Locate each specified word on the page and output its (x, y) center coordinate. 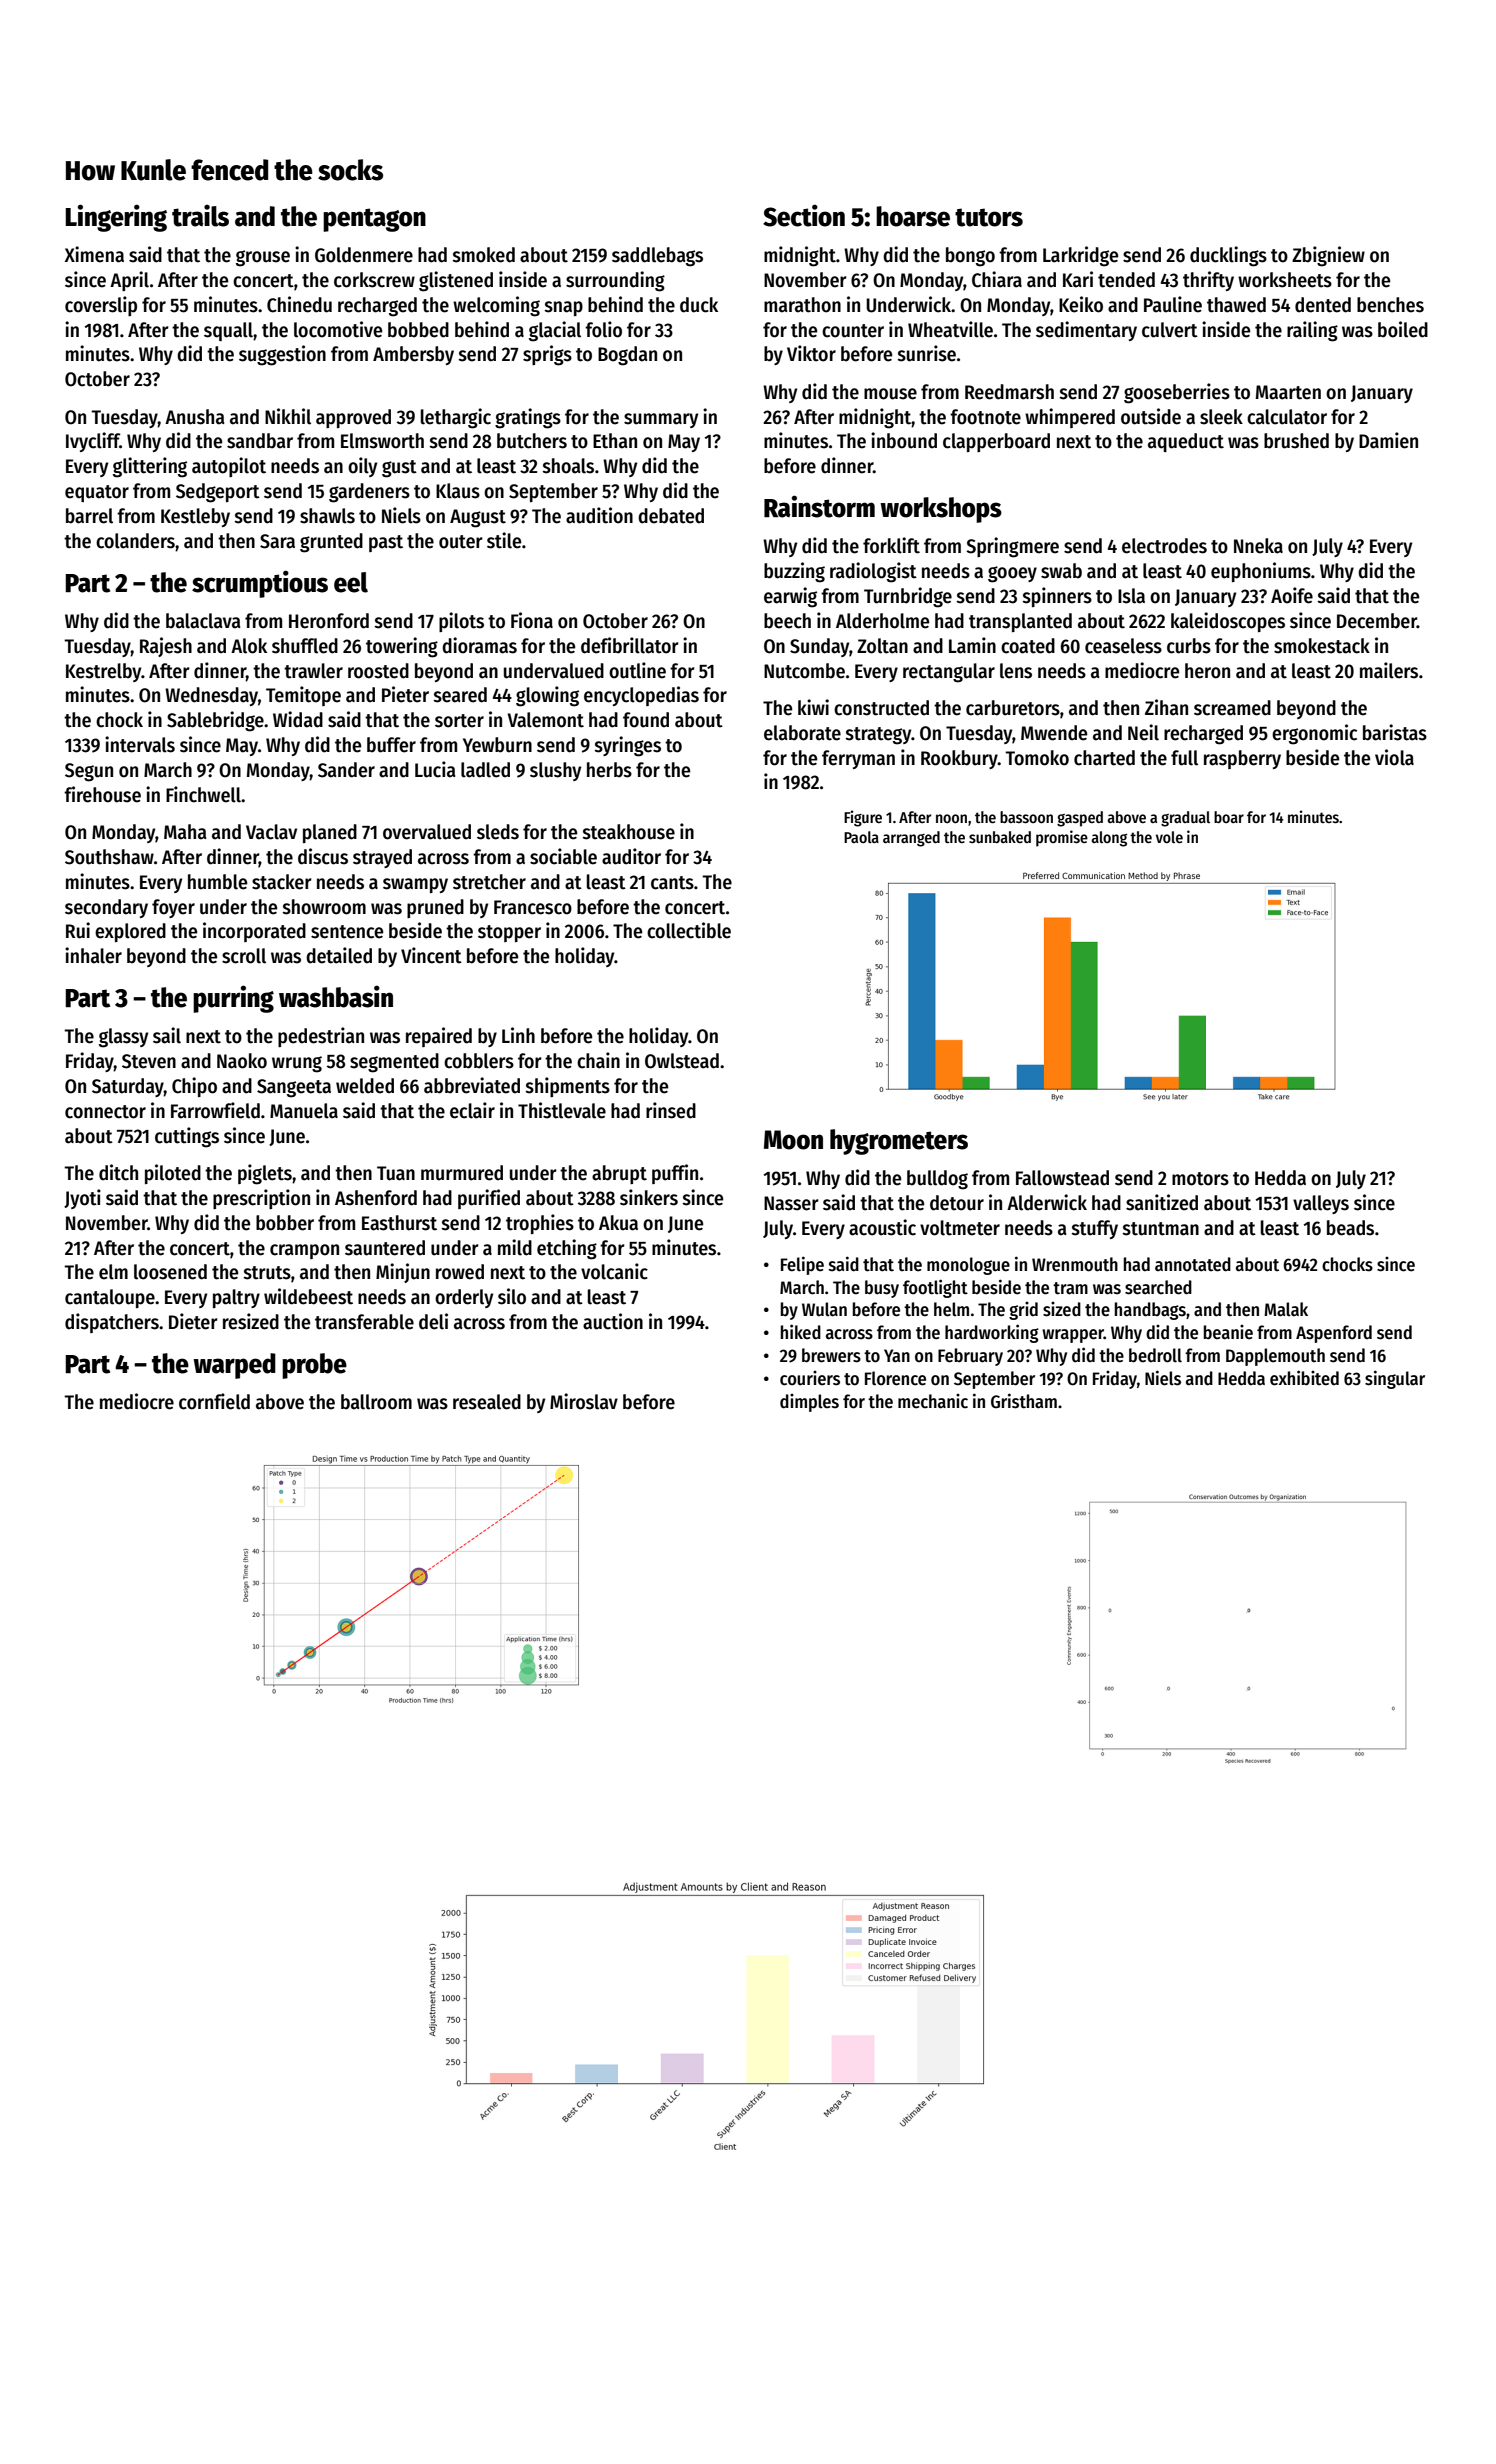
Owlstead (682, 1061)
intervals (140, 744)
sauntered (385, 1248)
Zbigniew (1328, 256)
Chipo (194, 1087)
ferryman (858, 759)
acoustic (882, 1227)
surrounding (615, 281)
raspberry (1242, 759)
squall (229, 331)
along (1109, 839)
